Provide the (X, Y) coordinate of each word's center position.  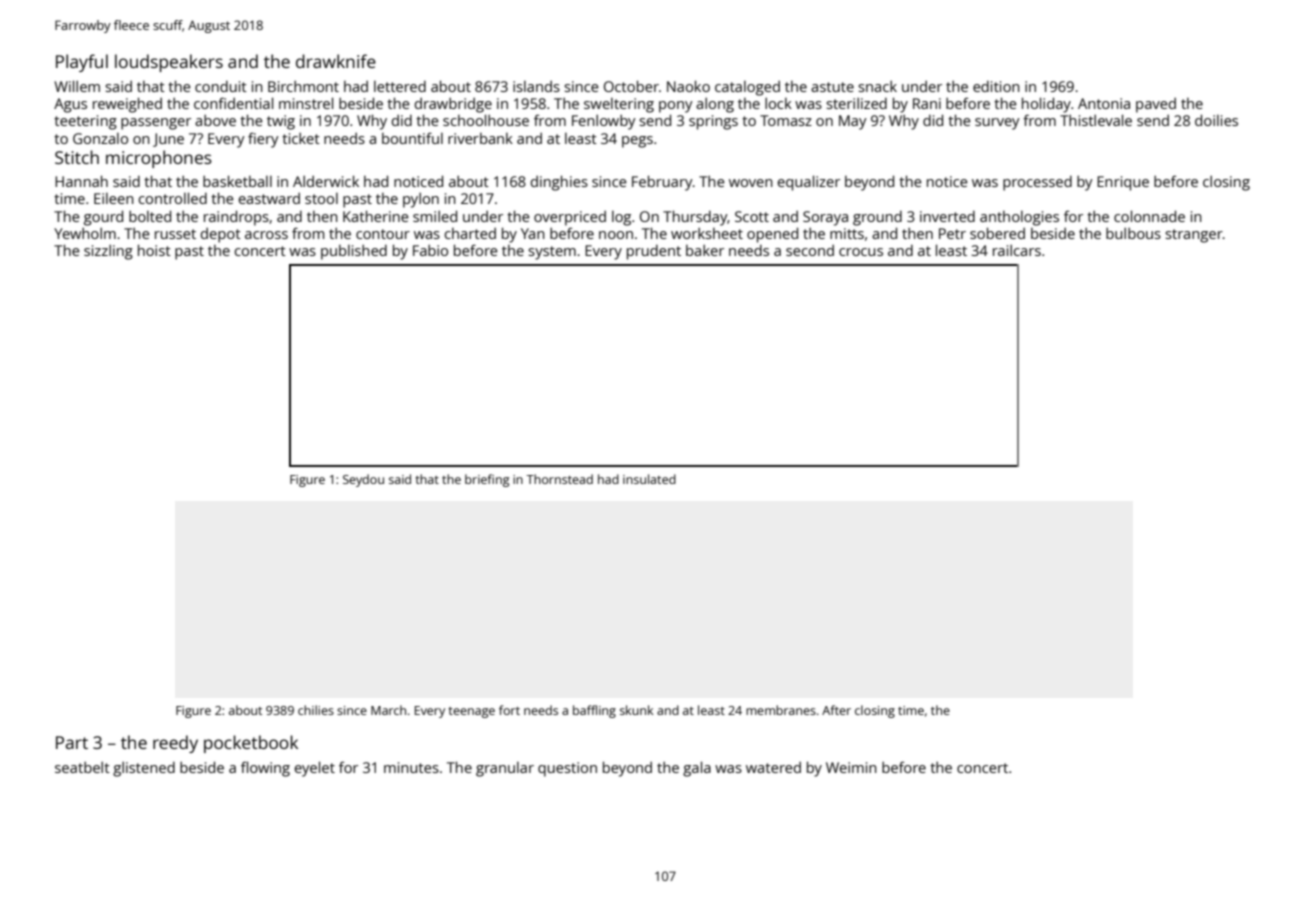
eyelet (315, 769)
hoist (154, 250)
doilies (1216, 120)
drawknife (336, 61)
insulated (649, 479)
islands (536, 86)
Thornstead (559, 479)
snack (877, 86)
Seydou (363, 480)
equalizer (809, 183)
